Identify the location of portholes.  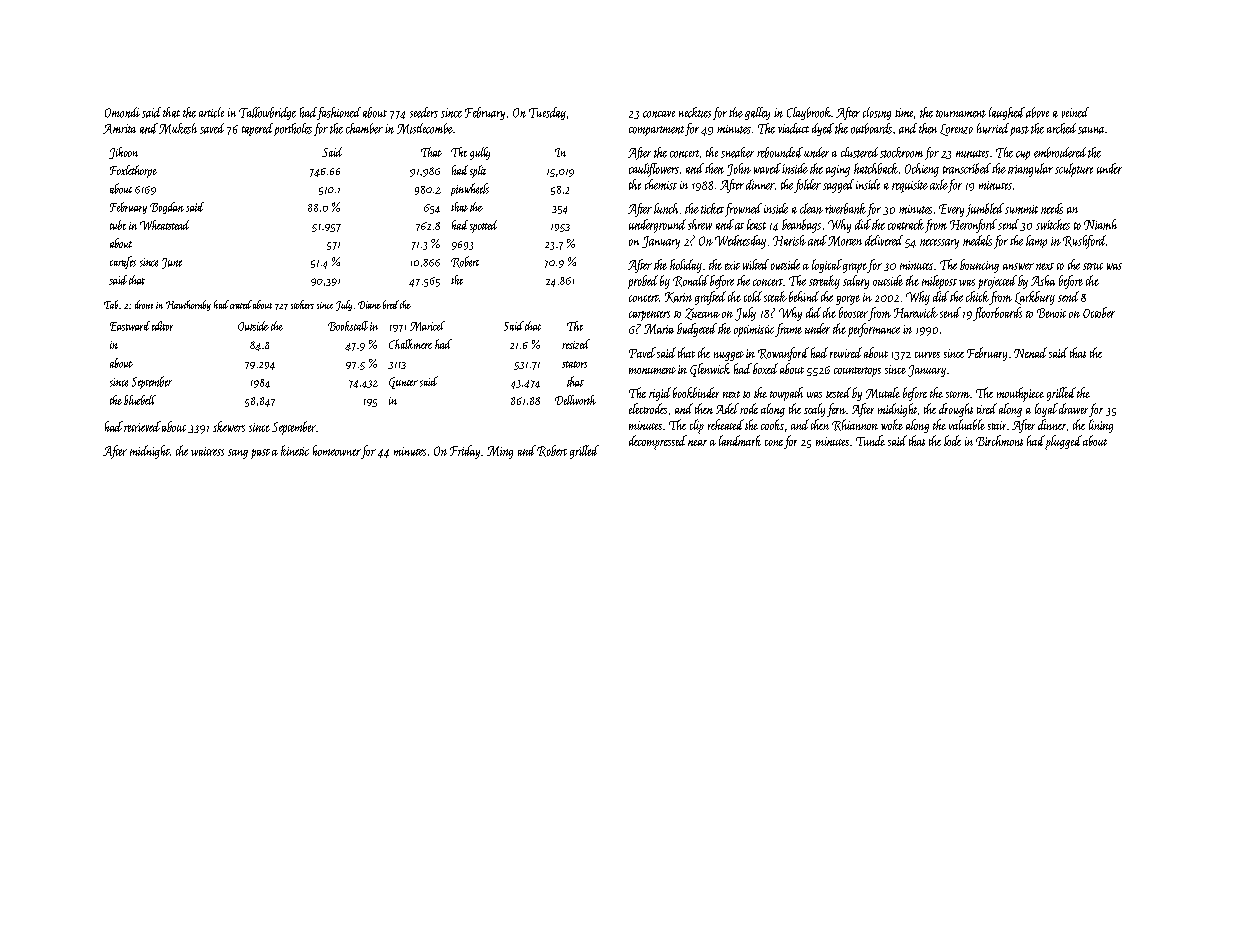
(293, 129).
